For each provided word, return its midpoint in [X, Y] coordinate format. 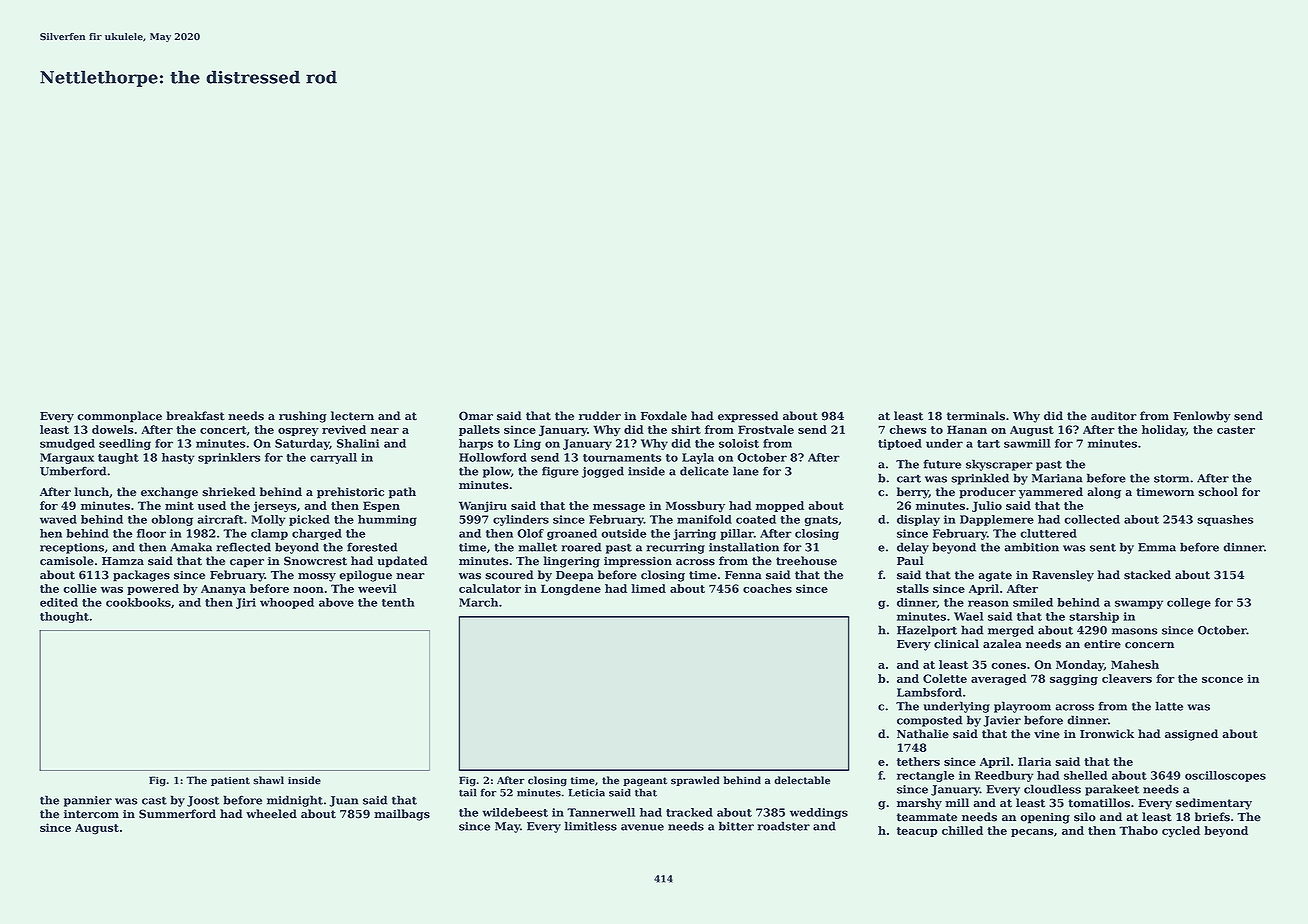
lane [746, 471]
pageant [645, 782]
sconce [1222, 680]
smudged [67, 444]
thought [64, 617]
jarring [694, 534]
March [478, 602]
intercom [91, 814]
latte [1169, 706]
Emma [1157, 547]
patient [230, 781]
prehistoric [350, 493]
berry [913, 493]
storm [1171, 479]
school [1218, 492]
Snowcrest [315, 561]
